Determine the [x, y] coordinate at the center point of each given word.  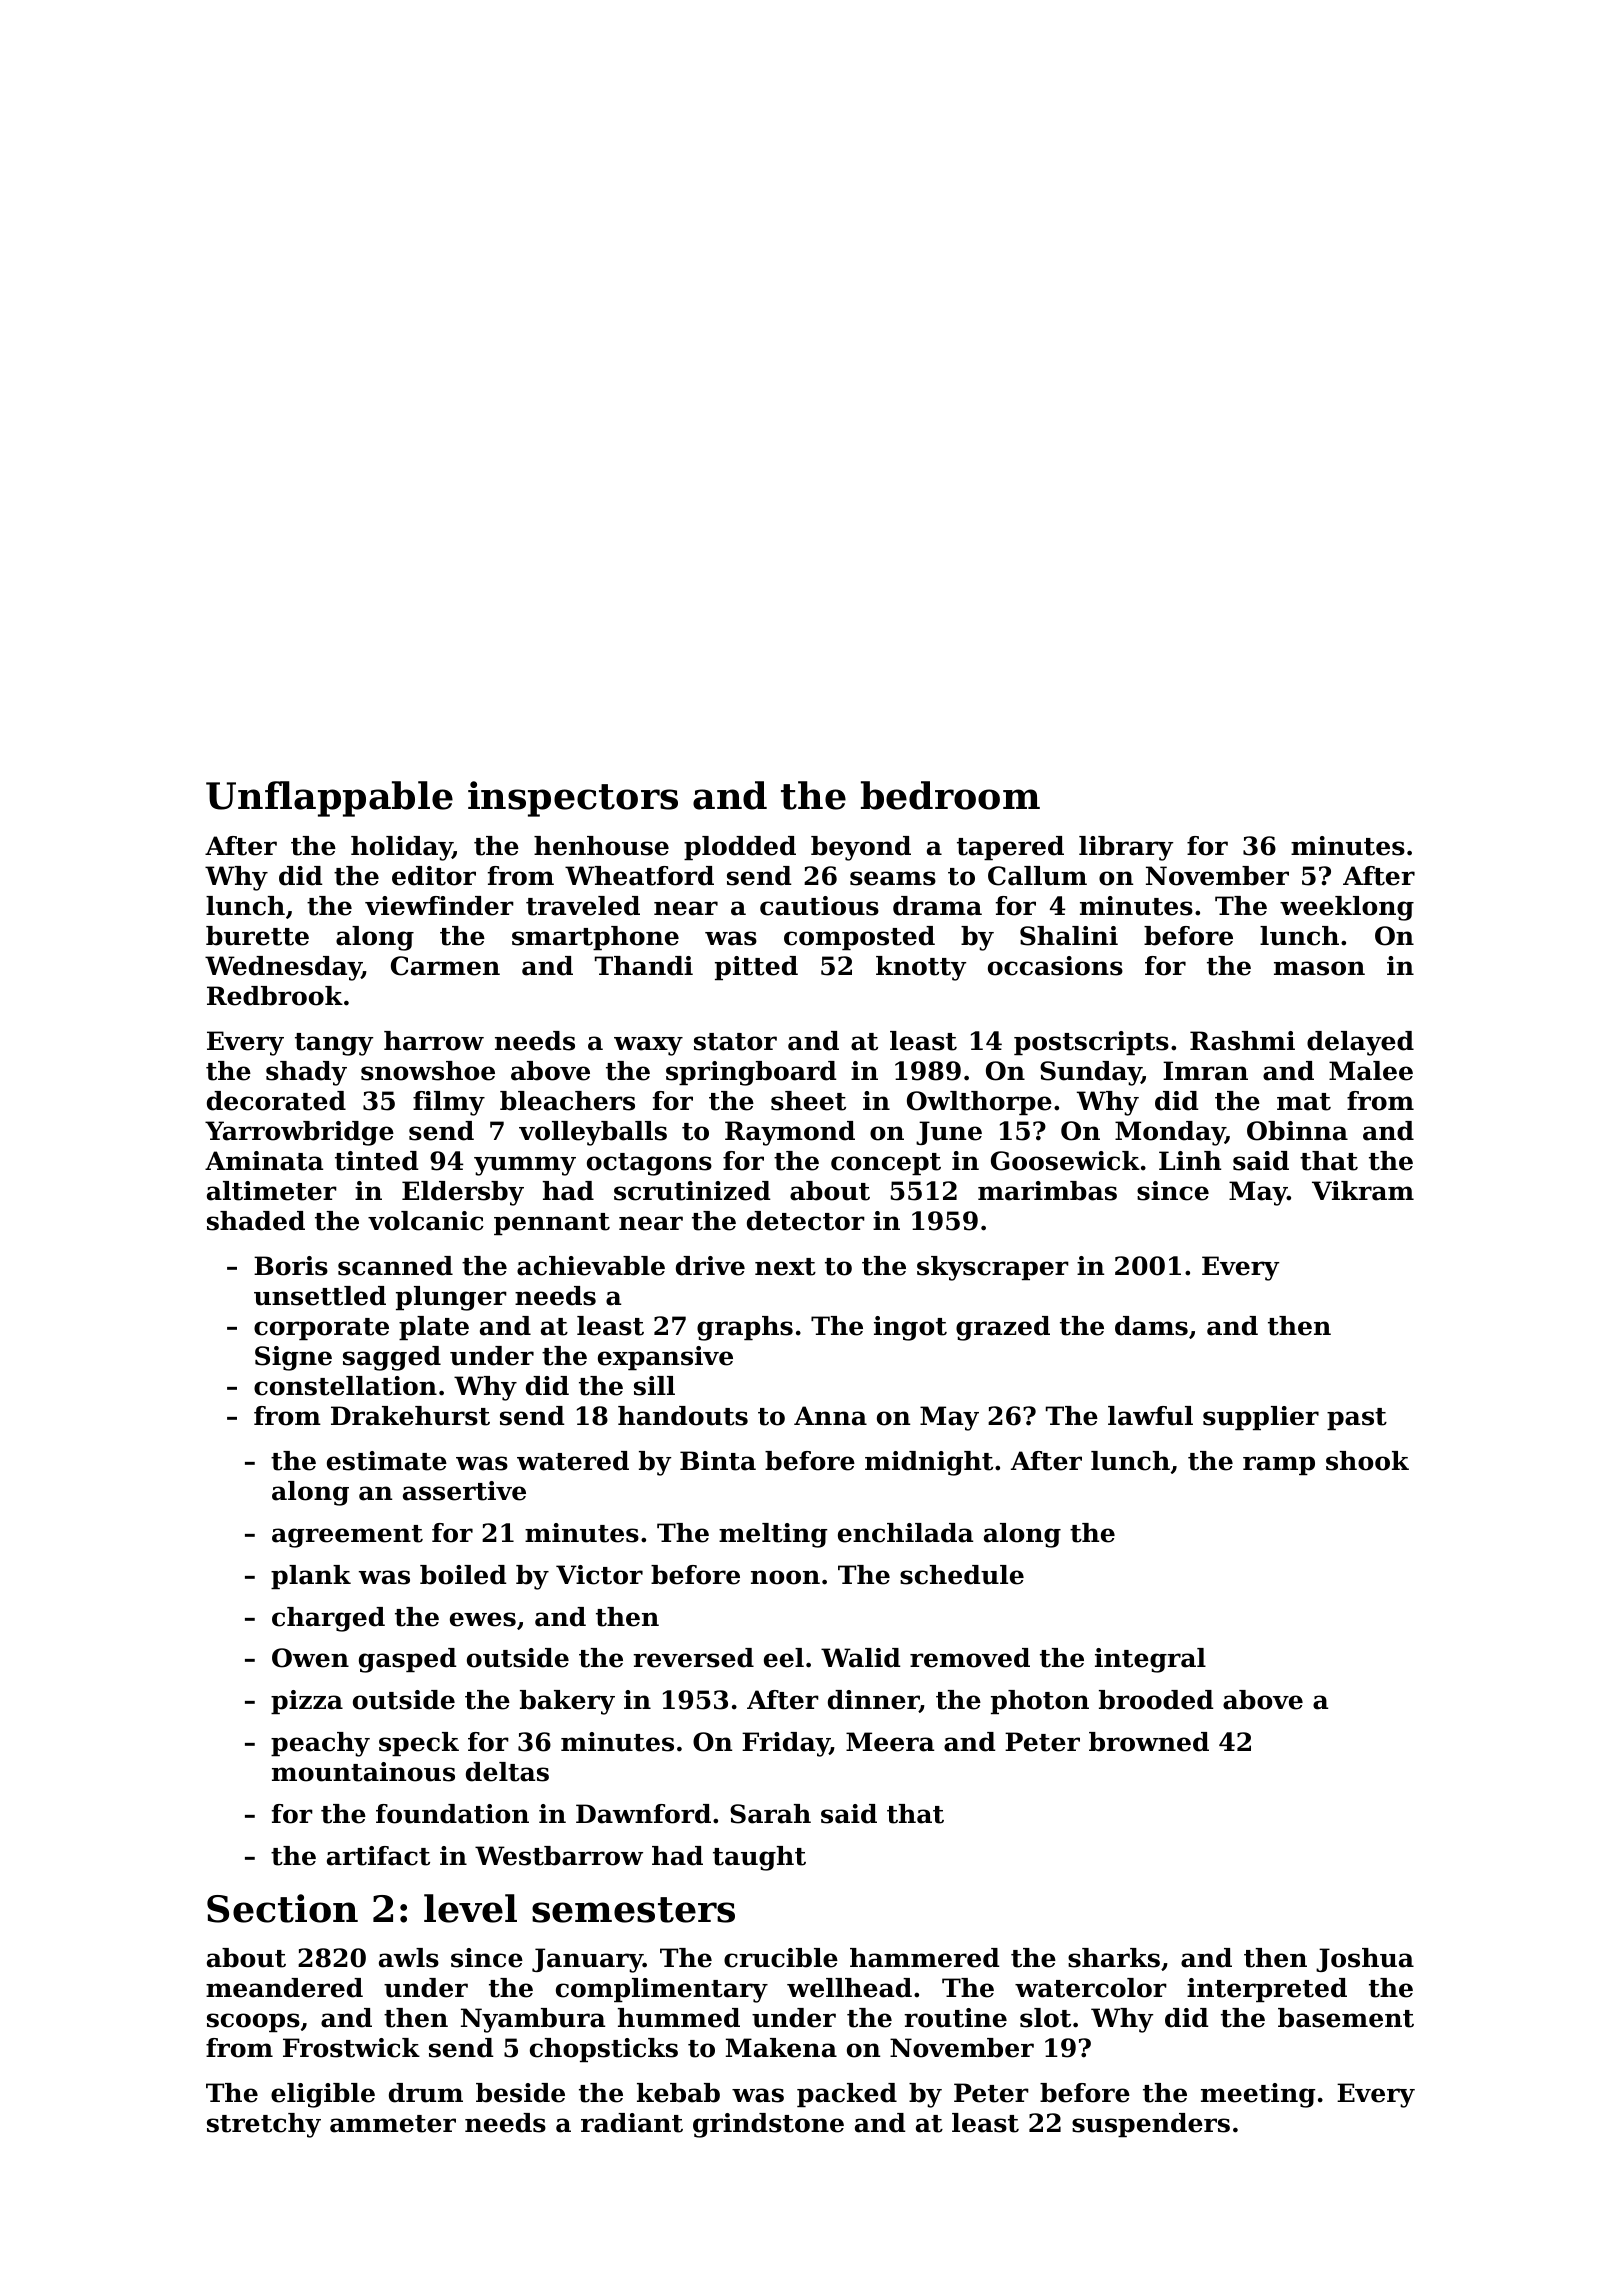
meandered [284, 1988]
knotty [921, 968]
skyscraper [993, 1268]
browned [1149, 1742]
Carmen [445, 966]
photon [1040, 1702]
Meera [890, 1742]
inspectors [573, 799]
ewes [483, 1619]
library [1126, 848]
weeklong [1347, 908]
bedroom [950, 795]
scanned [395, 1266]
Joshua [1365, 1960]
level [470, 1908]
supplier [1261, 1418]
